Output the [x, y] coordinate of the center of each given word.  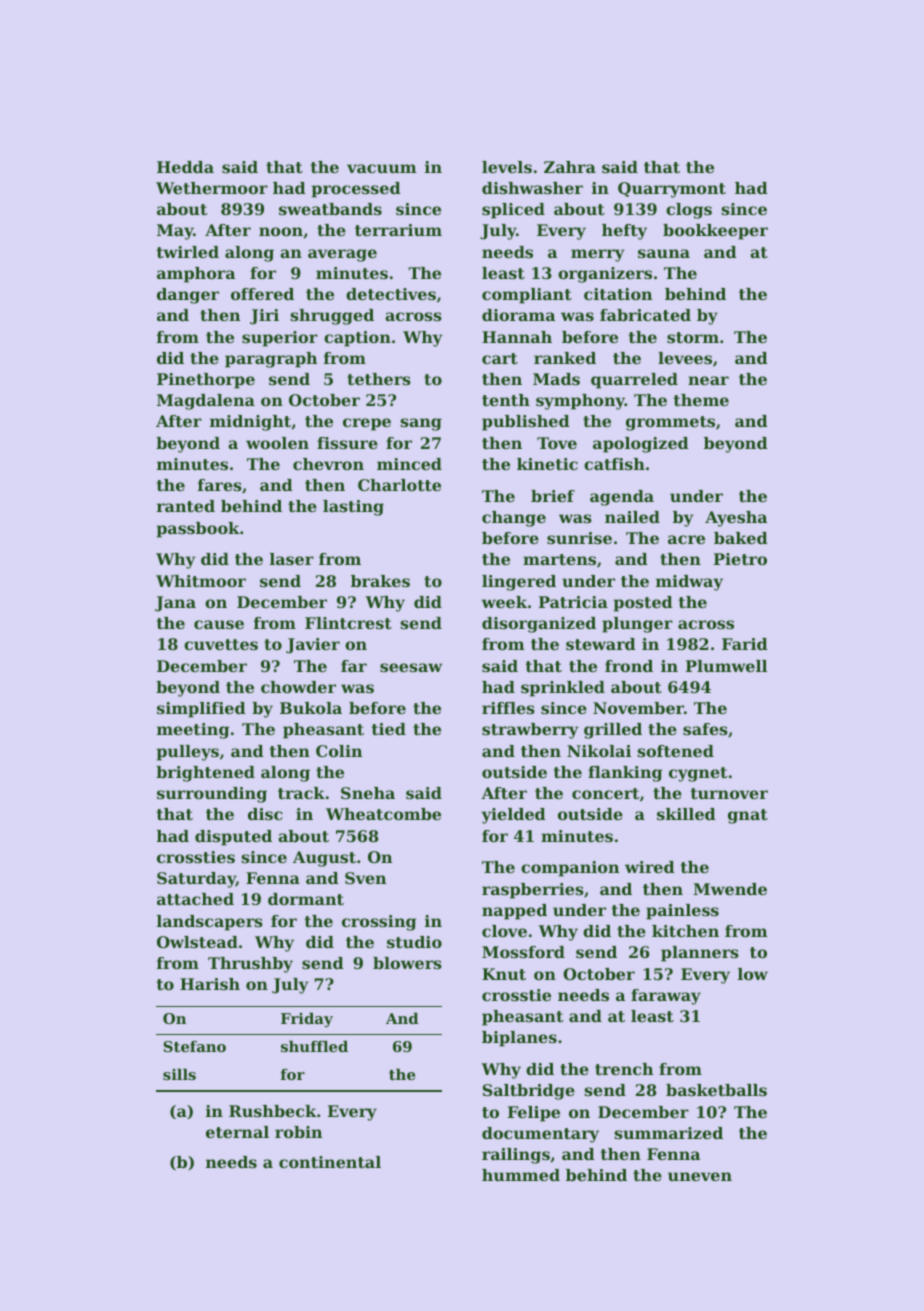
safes [705, 729]
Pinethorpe [206, 381]
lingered [519, 583]
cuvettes [221, 644]
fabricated [645, 315]
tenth [506, 400]
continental [330, 1162]
